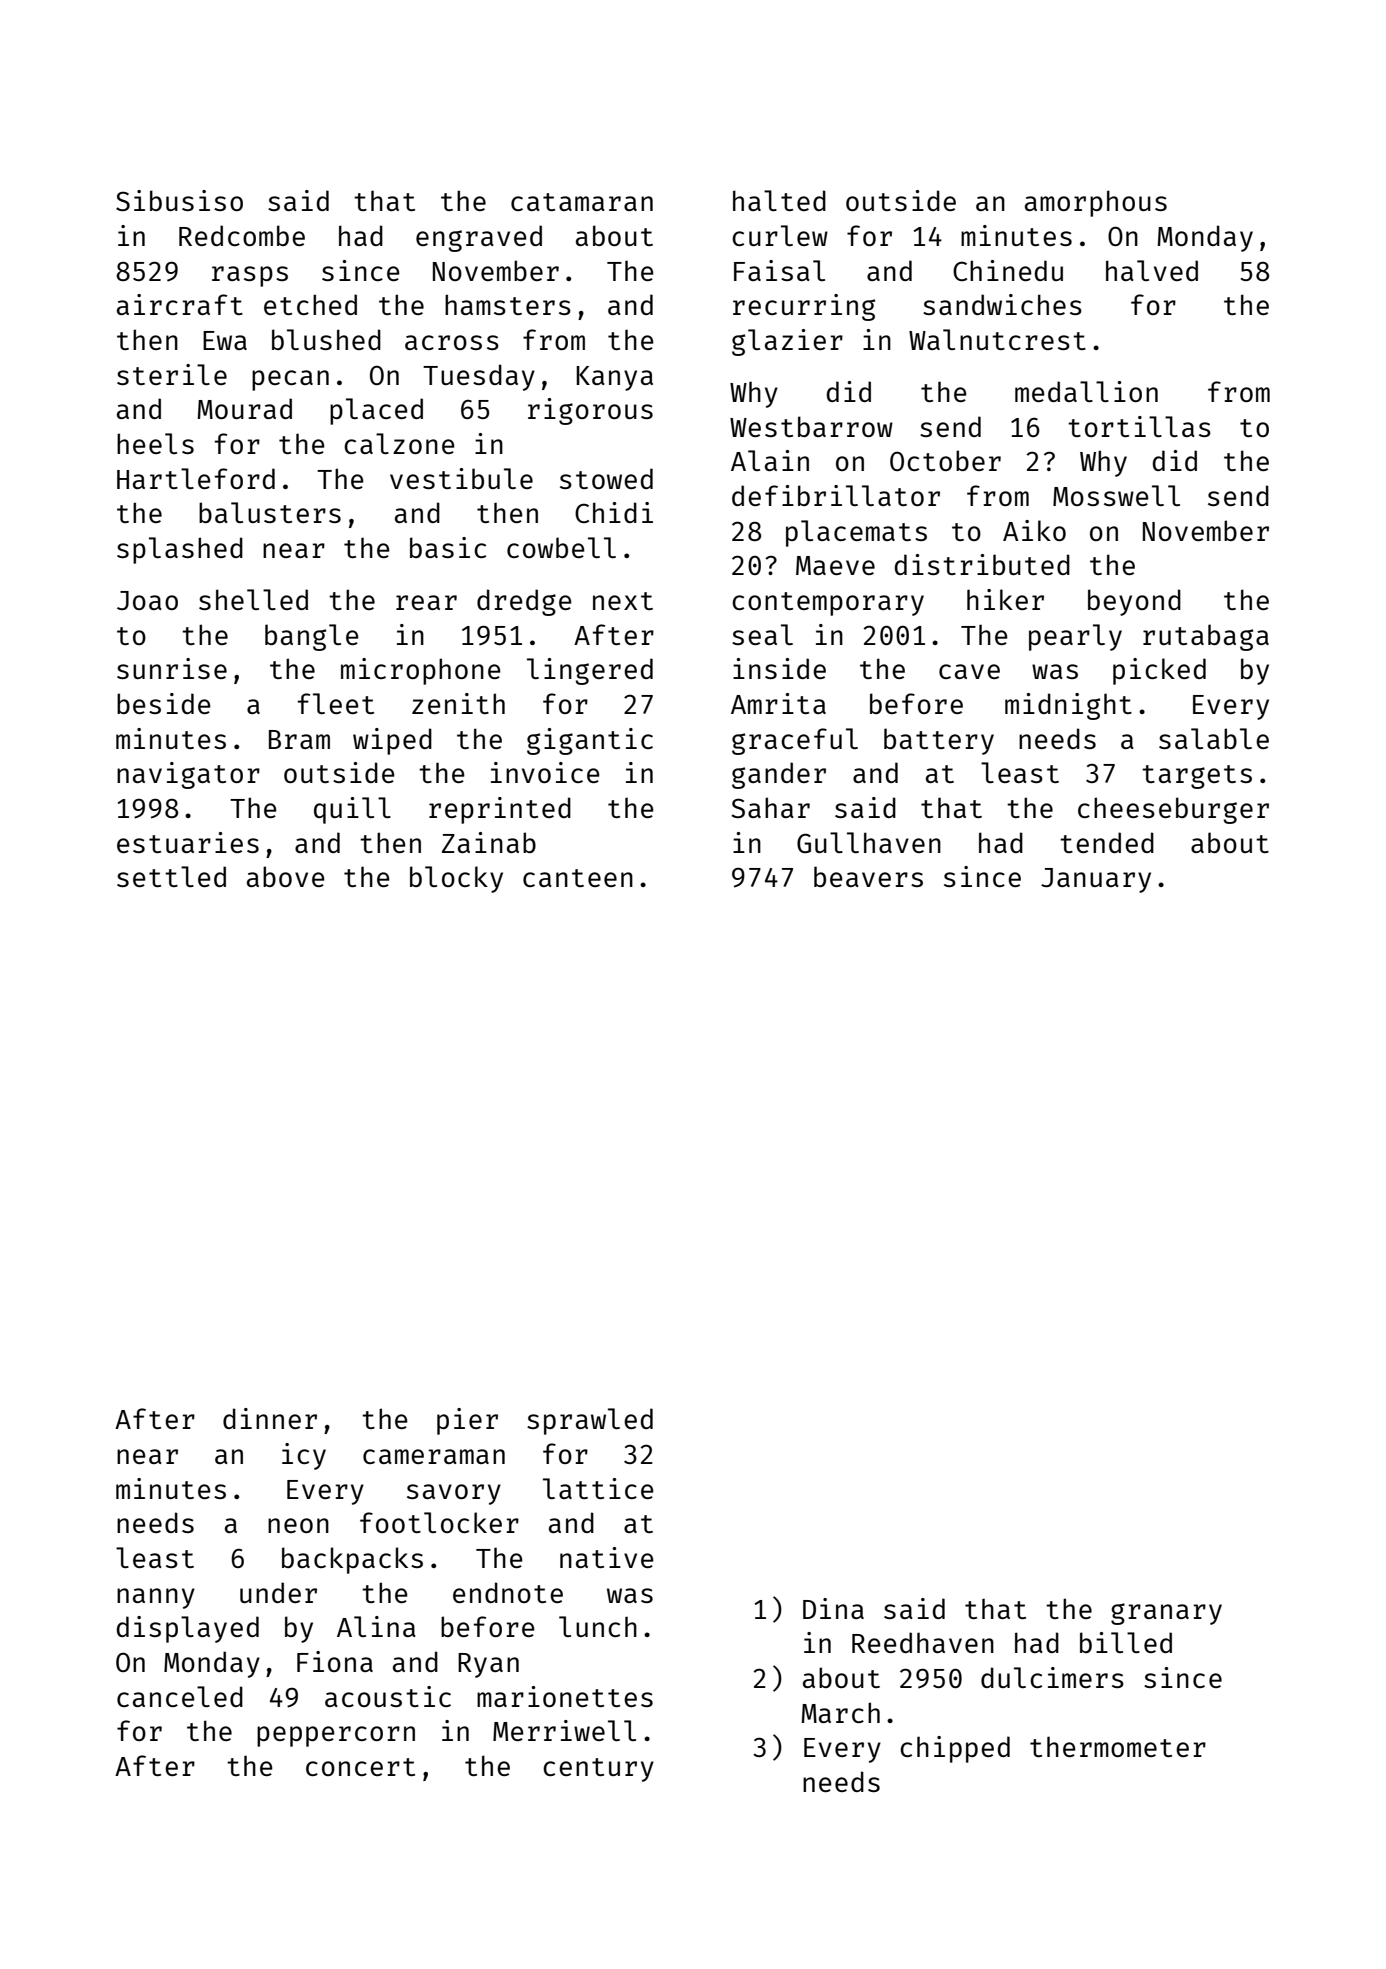 The image size is (1386, 1969). I want to click on dinner, so click(270, 1418).
